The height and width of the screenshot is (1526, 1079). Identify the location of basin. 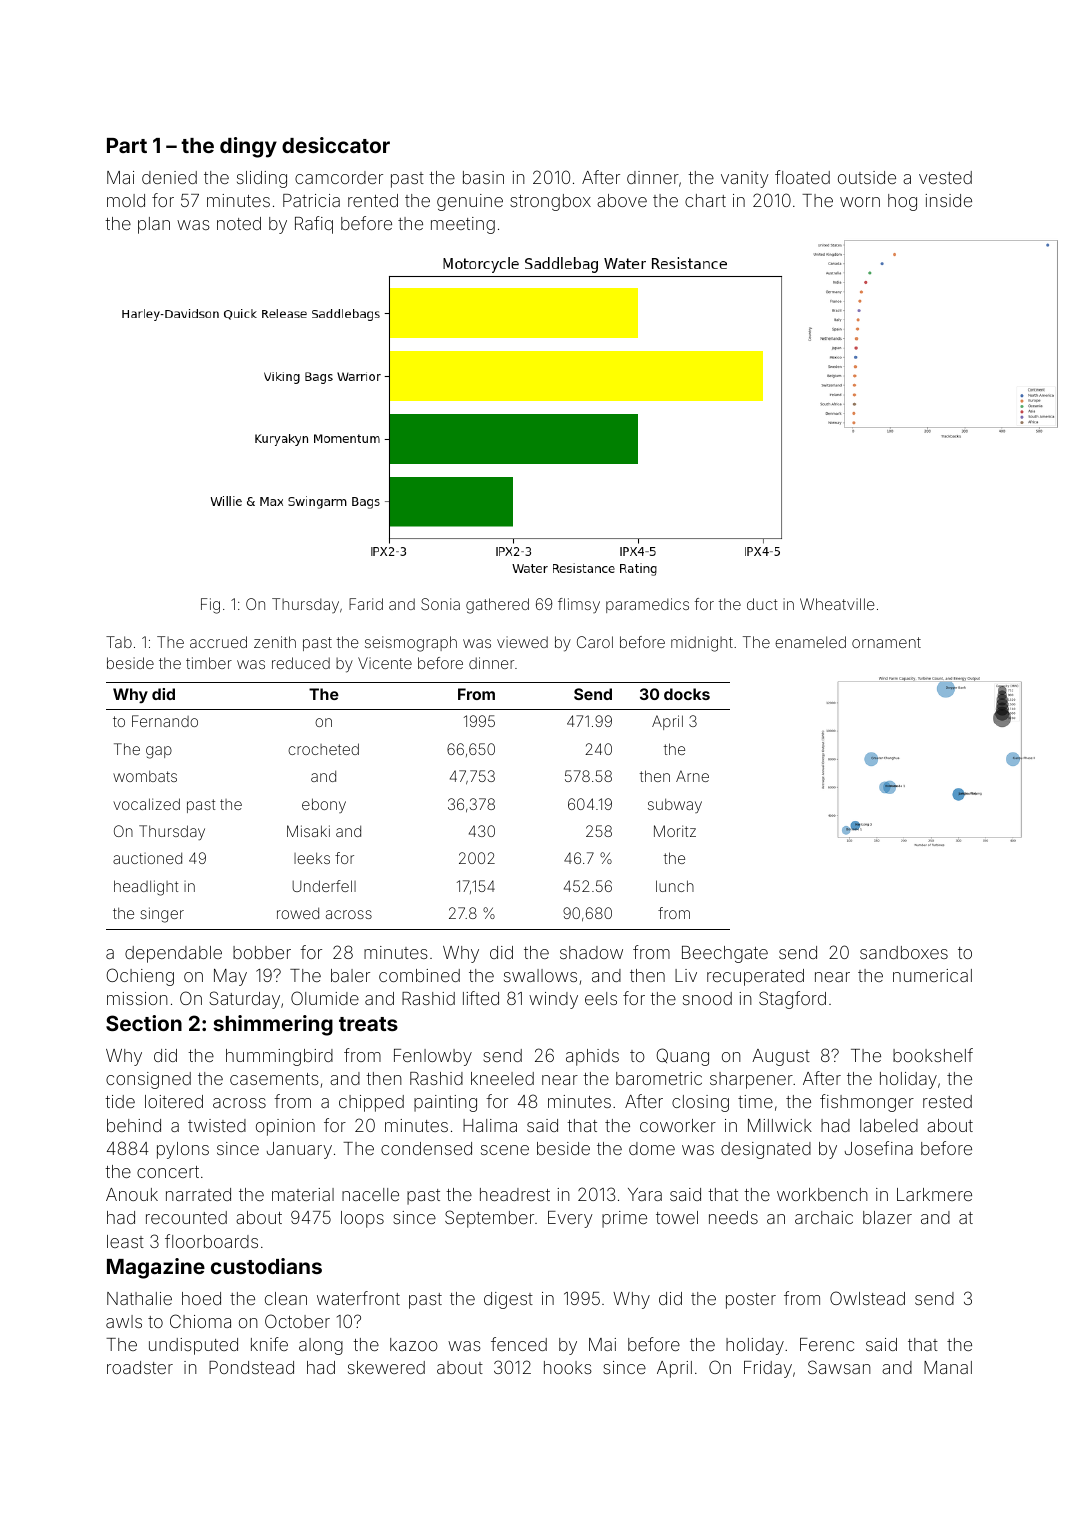
(483, 177).
